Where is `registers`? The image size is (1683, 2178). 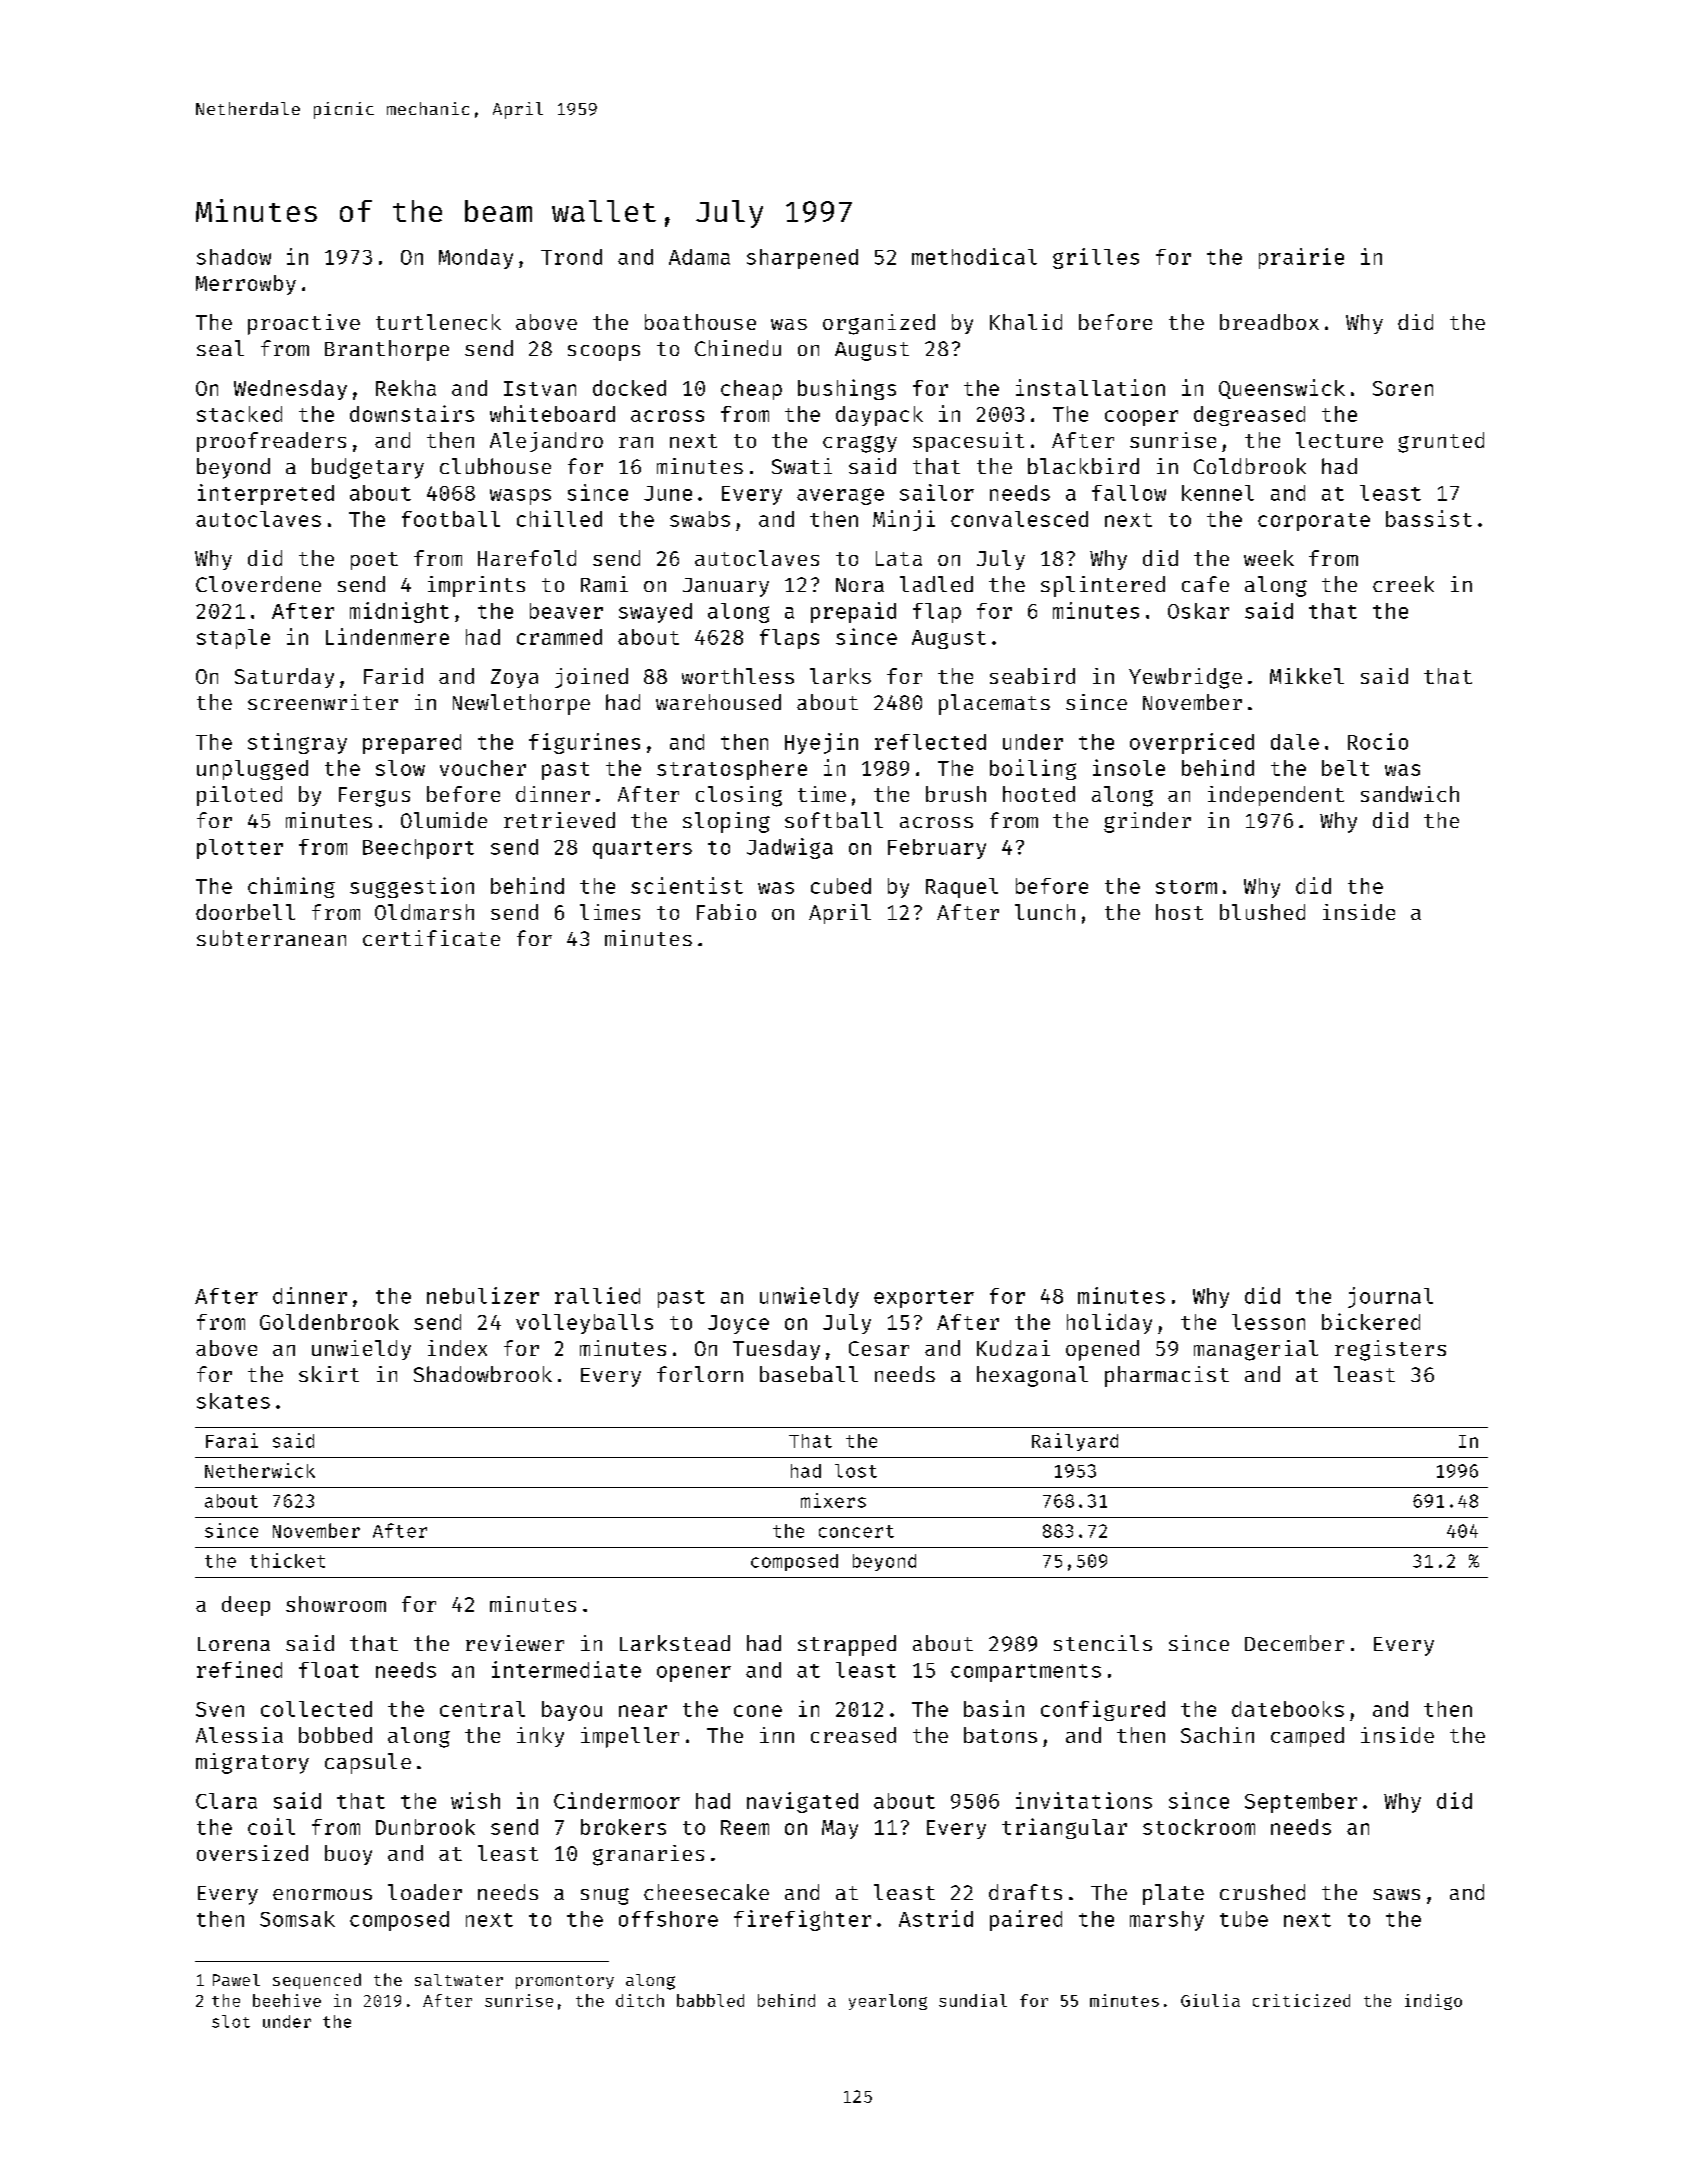
registers is located at coordinates (1390, 1350).
